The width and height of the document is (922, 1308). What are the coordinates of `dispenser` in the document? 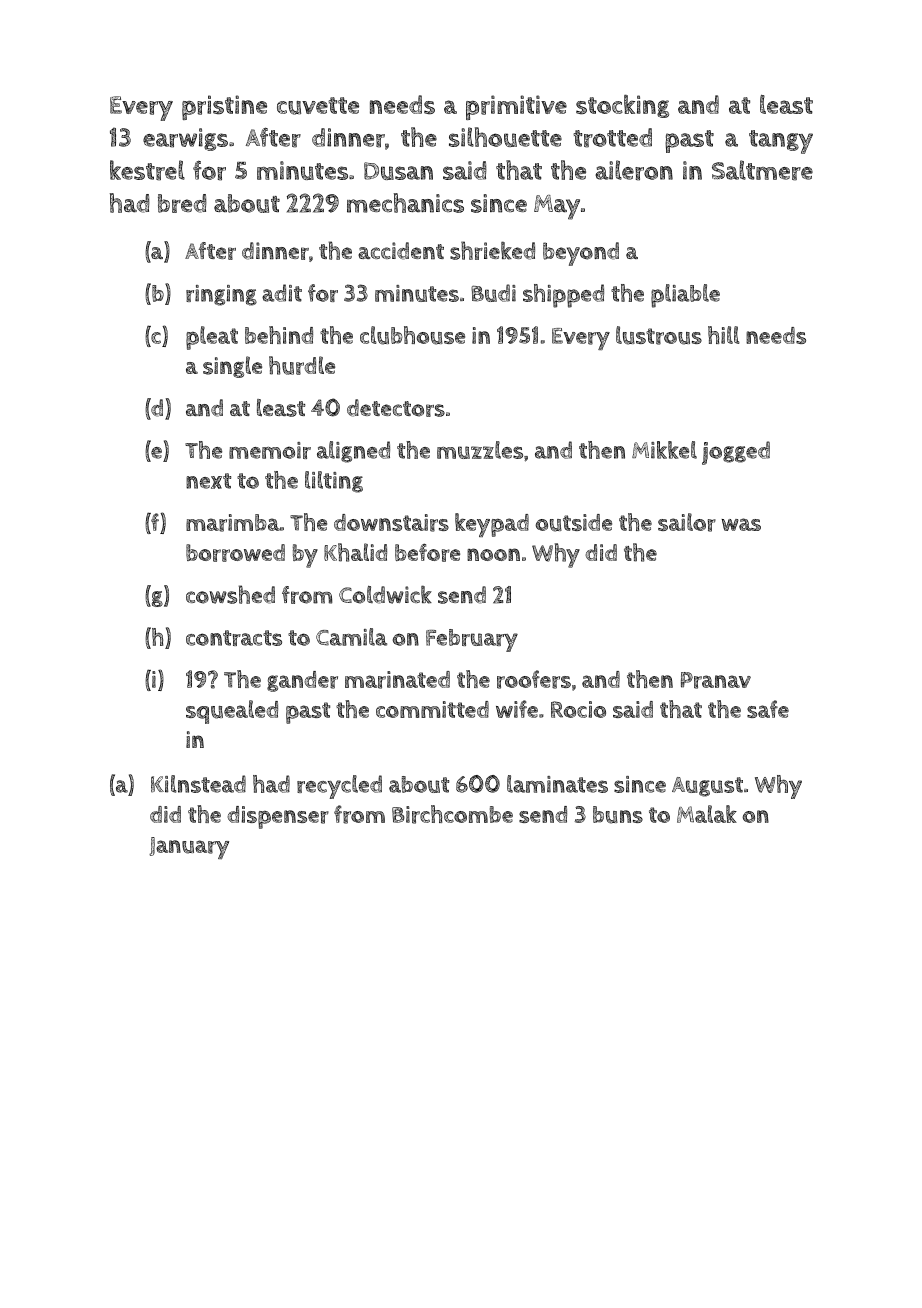 It's located at (278, 817).
